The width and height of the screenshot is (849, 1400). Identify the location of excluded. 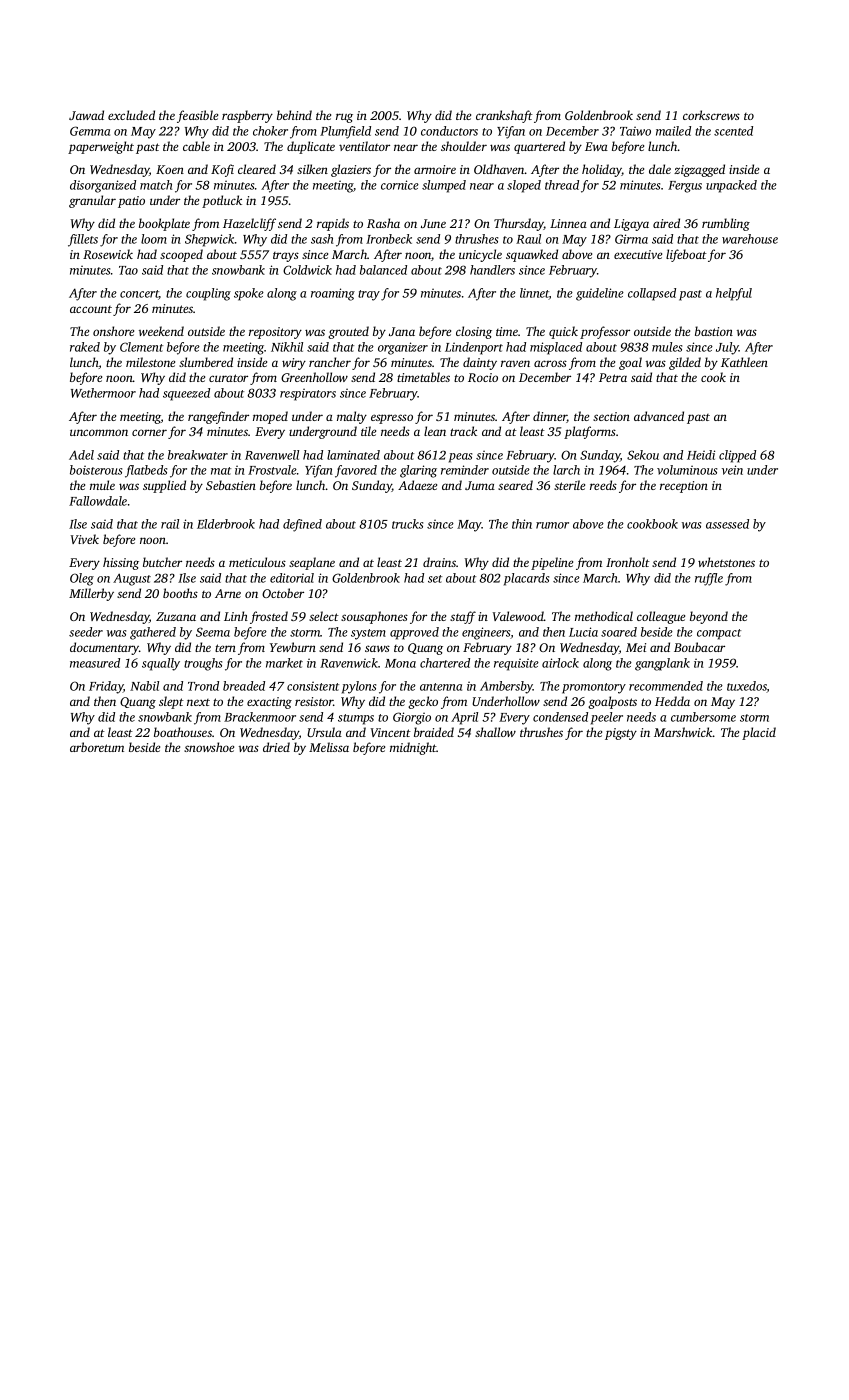
(131, 115).
